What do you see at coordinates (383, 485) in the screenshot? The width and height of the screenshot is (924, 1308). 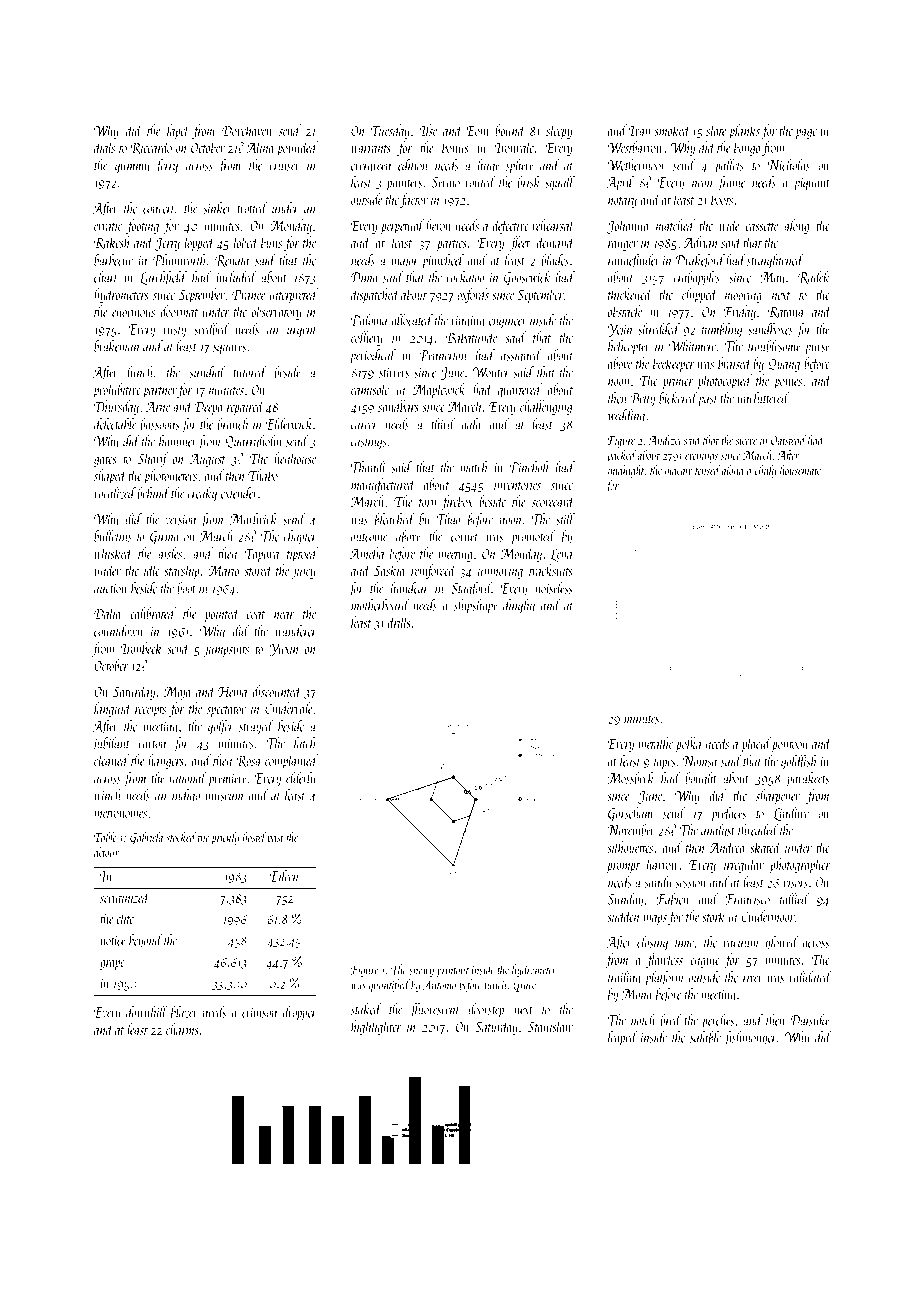 I see `manufactured` at bounding box center [383, 485].
